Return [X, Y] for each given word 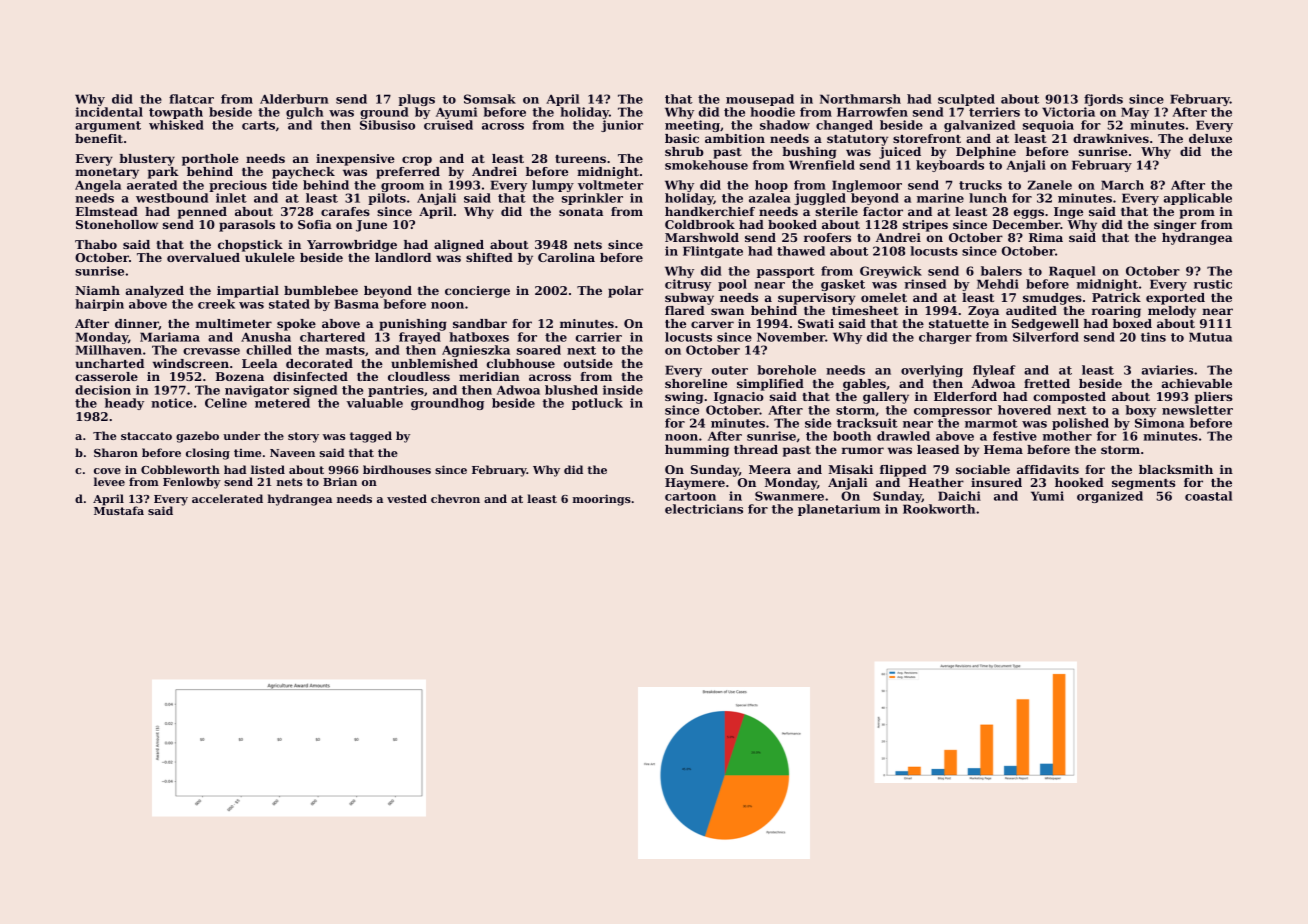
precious [238, 186]
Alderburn [294, 99]
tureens [580, 159]
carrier [599, 337]
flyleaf [994, 371]
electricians [704, 509]
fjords [1103, 100]
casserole [106, 376]
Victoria [1068, 112]
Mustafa [119, 510]
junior [622, 126]
